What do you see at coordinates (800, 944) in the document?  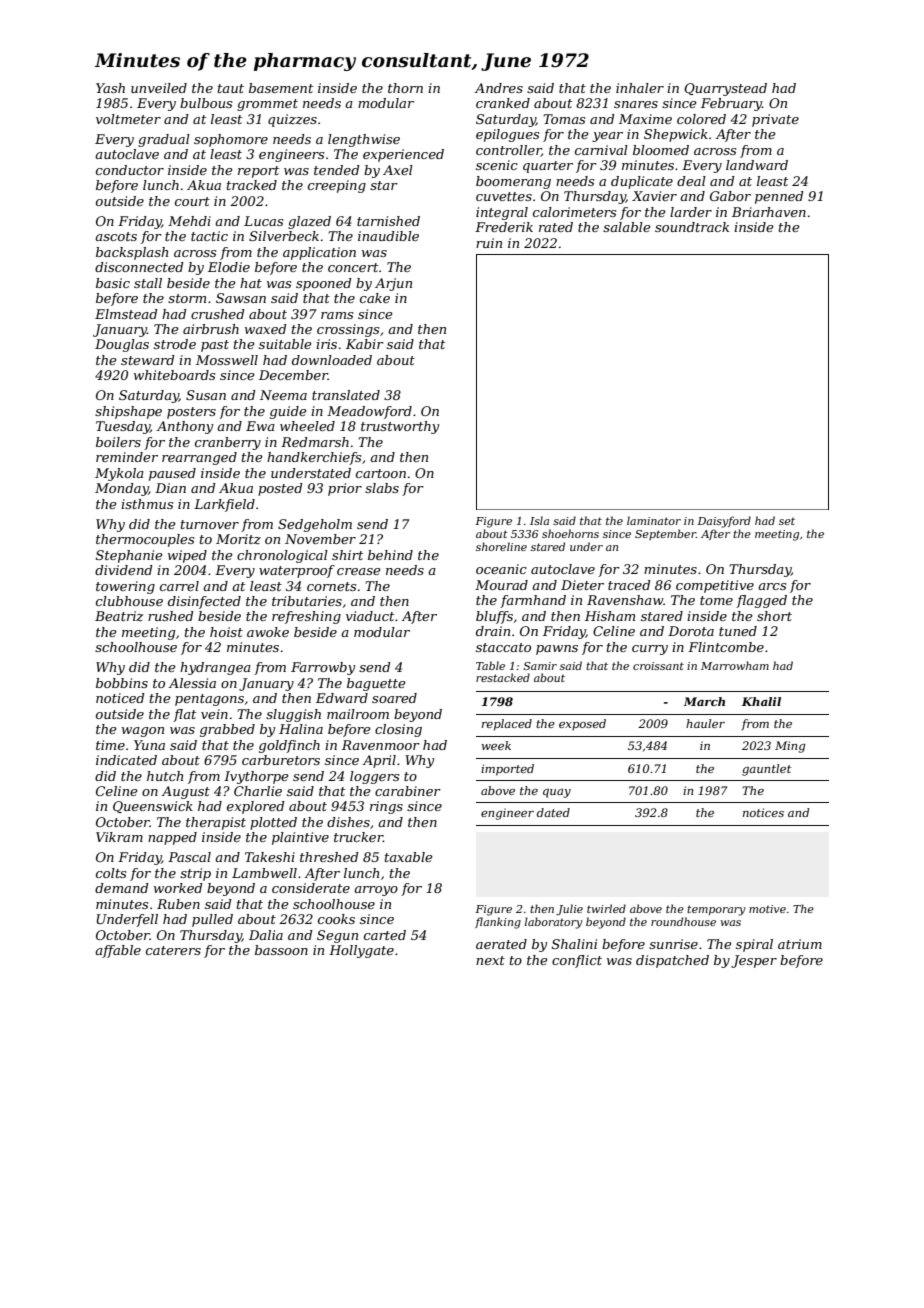 I see `atrium` at bounding box center [800, 944].
